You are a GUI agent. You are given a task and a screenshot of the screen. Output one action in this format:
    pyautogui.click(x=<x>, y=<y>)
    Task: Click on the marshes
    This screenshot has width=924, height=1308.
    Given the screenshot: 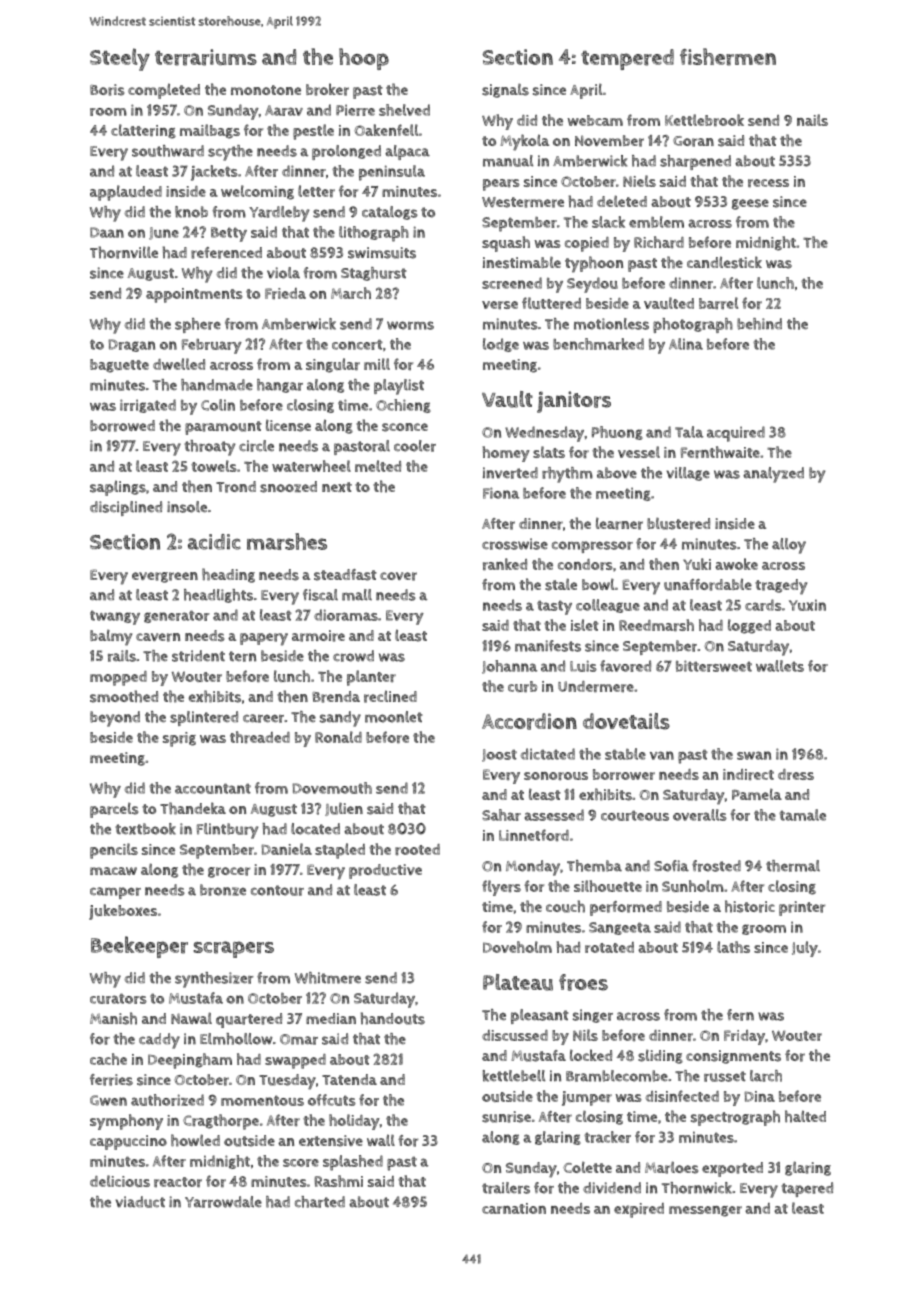 What is the action you would take?
    pyautogui.click(x=287, y=541)
